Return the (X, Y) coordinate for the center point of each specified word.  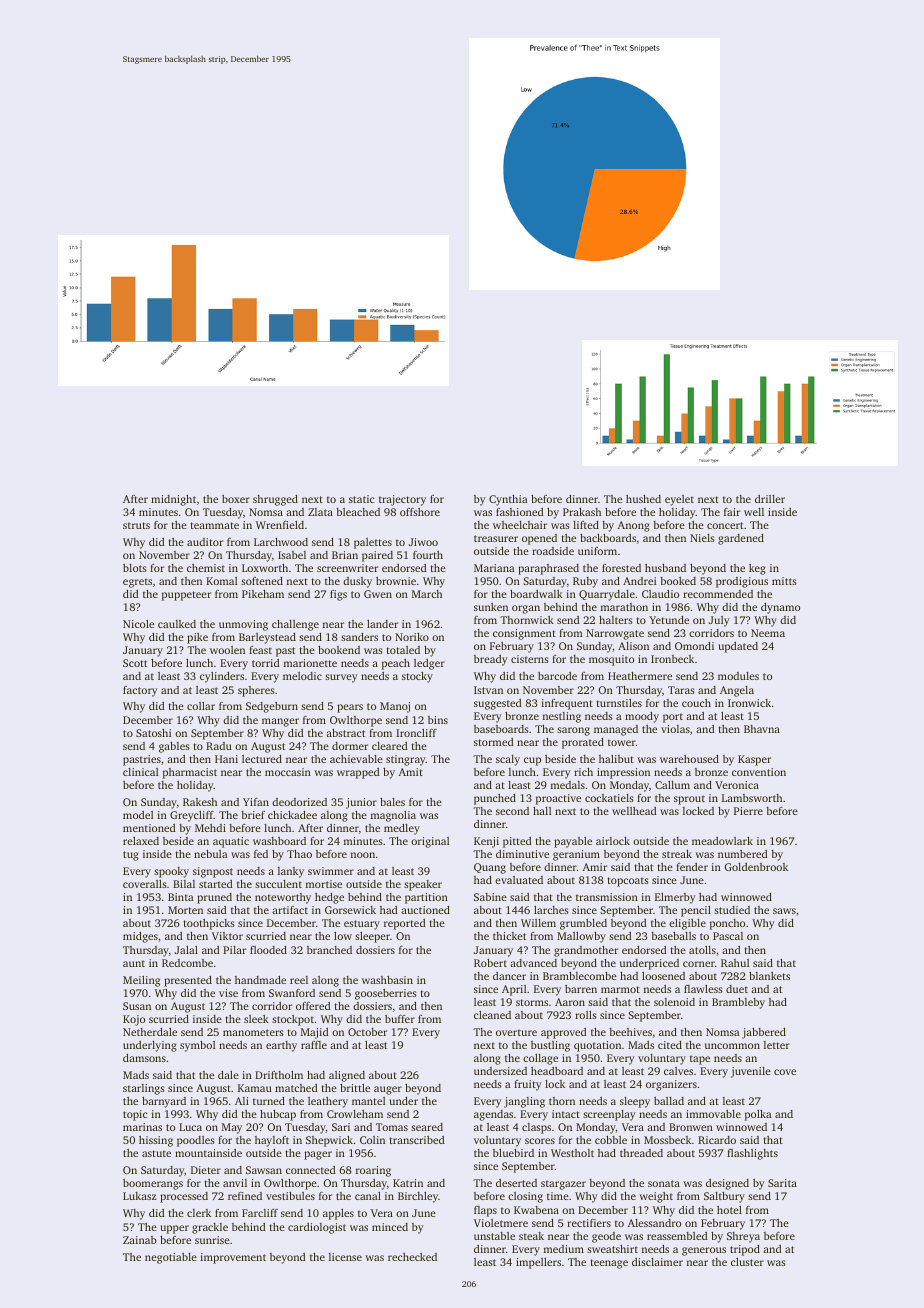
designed (727, 1184)
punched (495, 799)
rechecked (412, 1257)
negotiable (171, 1258)
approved (564, 1033)
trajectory (402, 500)
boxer (236, 499)
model (138, 815)
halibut (616, 759)
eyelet (679, 500)
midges (140, 937)
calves (678, 1071)
